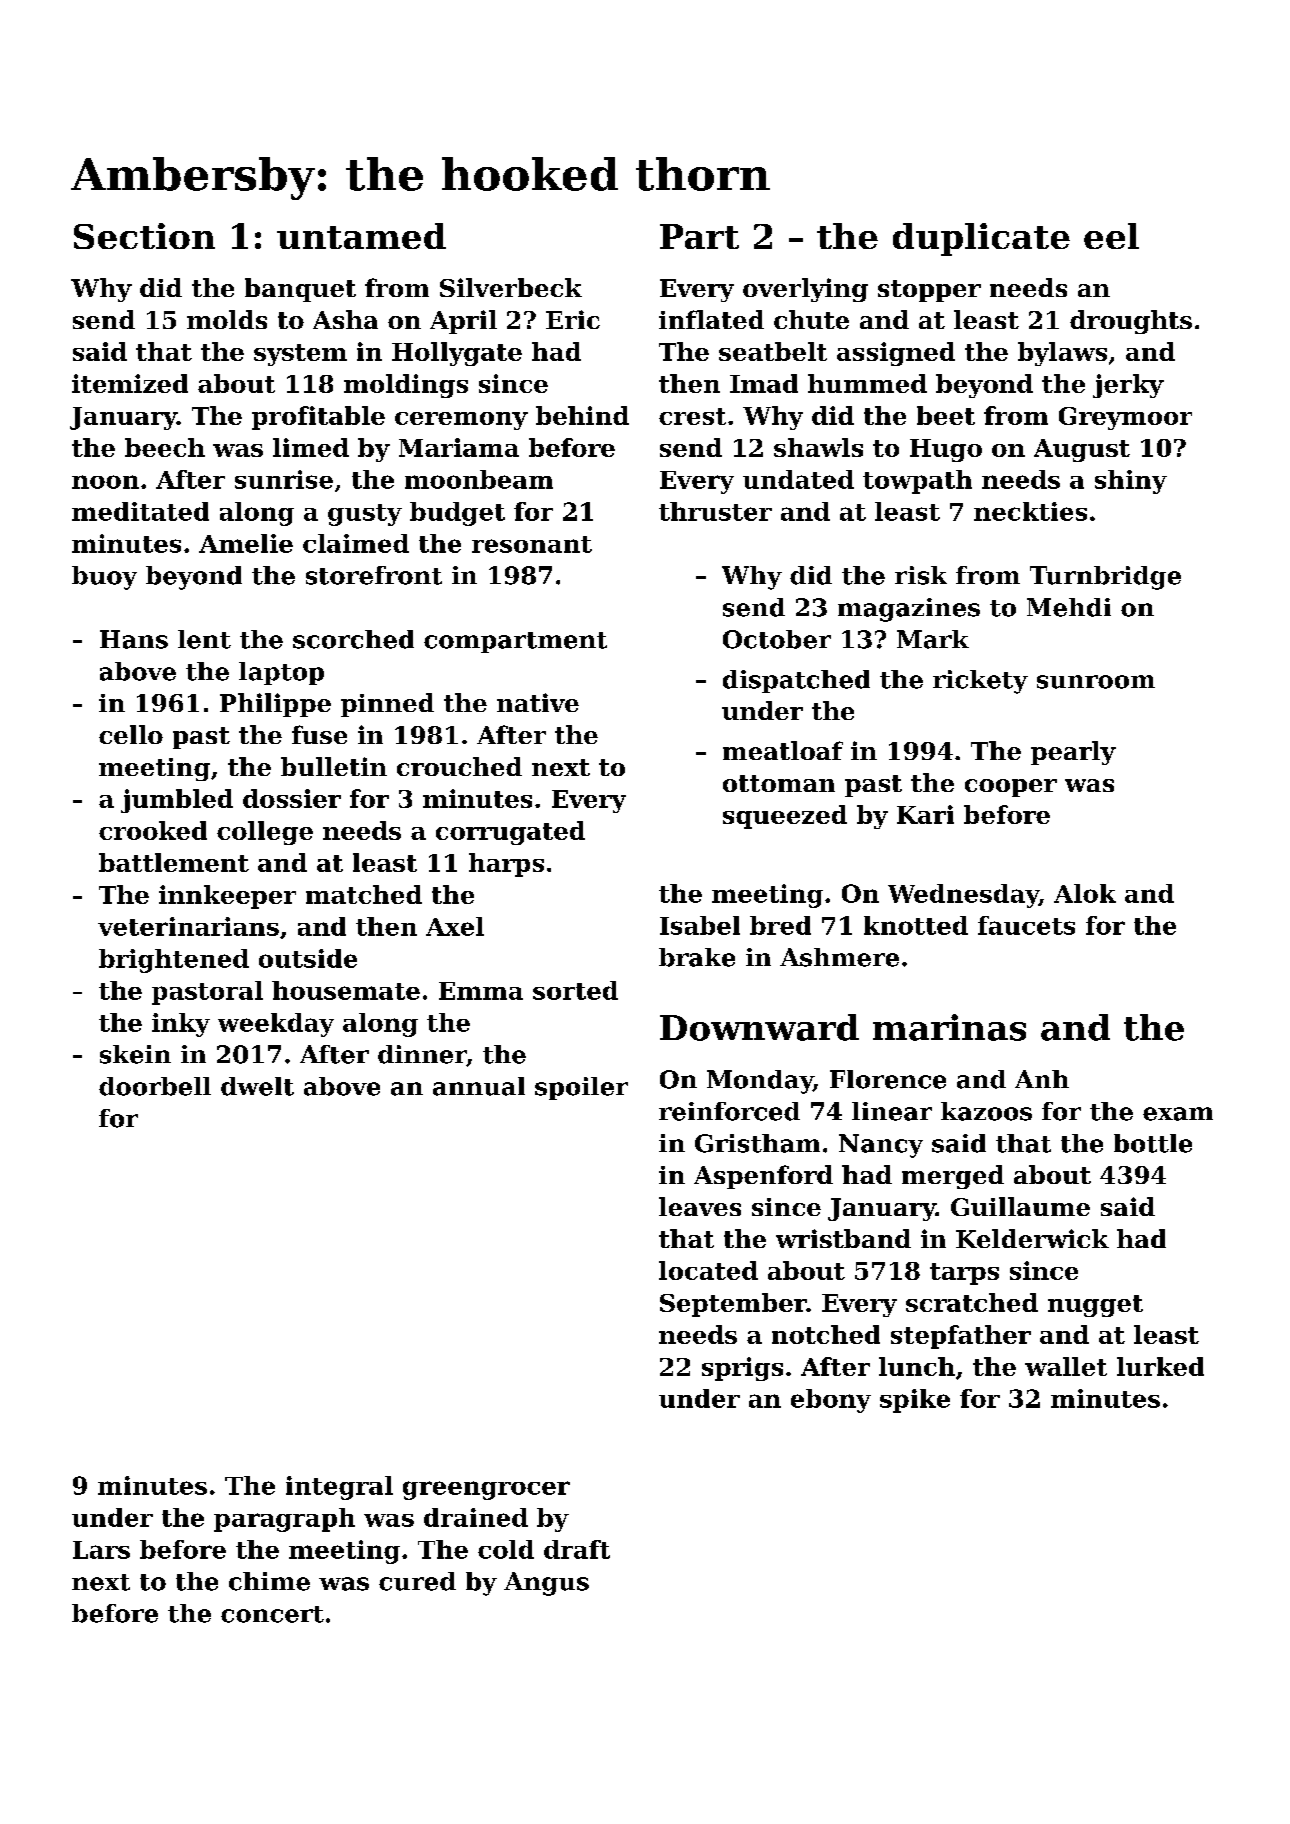  I want to click on concert, so click(272, 1614).
